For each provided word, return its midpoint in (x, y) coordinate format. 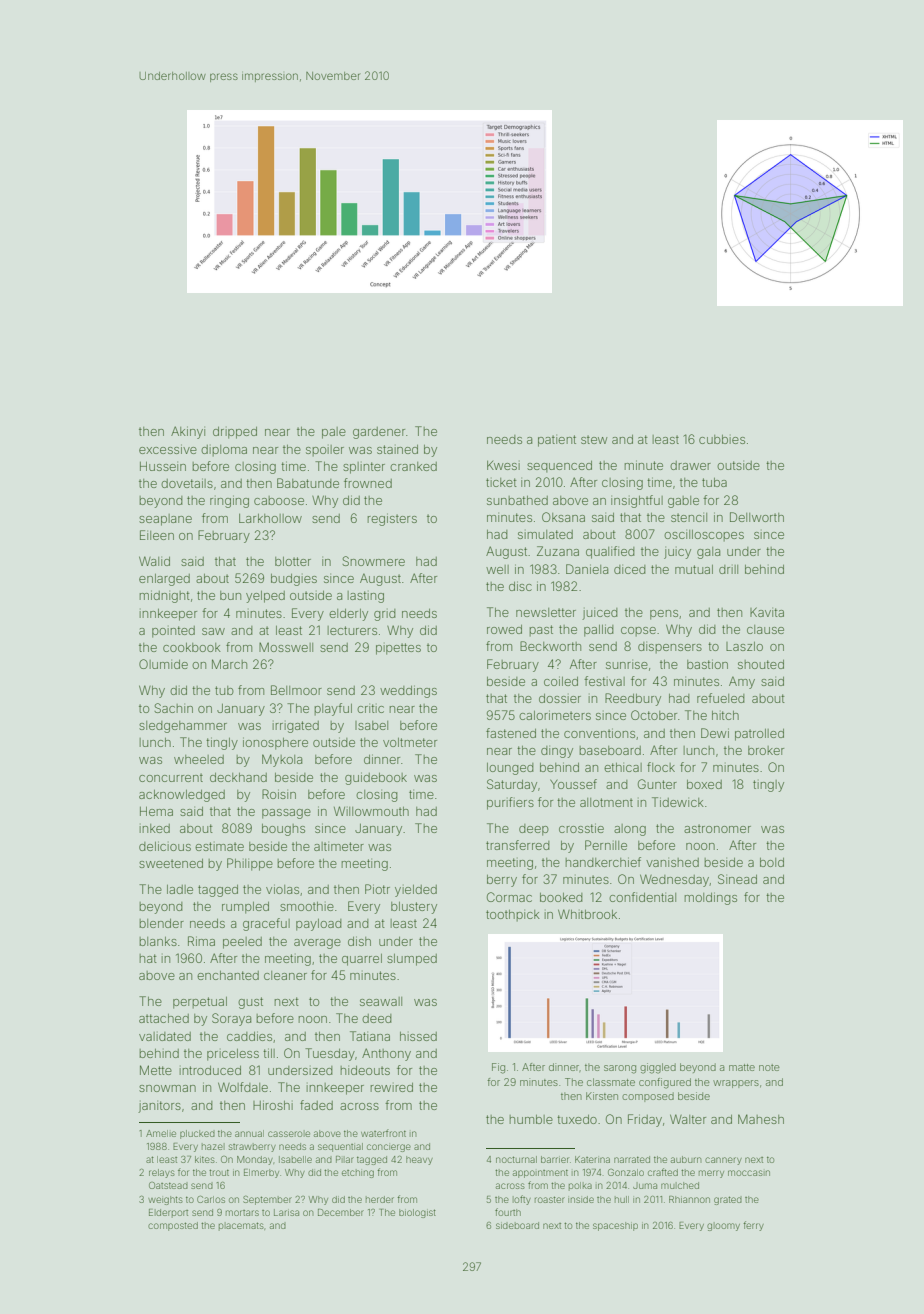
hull (622, 1199)
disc (520, 586)
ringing (229, 501)
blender (161, 923)
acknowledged (182, 796)
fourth (508, 1212)
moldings (710, 898)
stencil (689, 517)
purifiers (510, 803)
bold (772, 862)
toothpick (513, 916)
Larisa (286, 1212)
